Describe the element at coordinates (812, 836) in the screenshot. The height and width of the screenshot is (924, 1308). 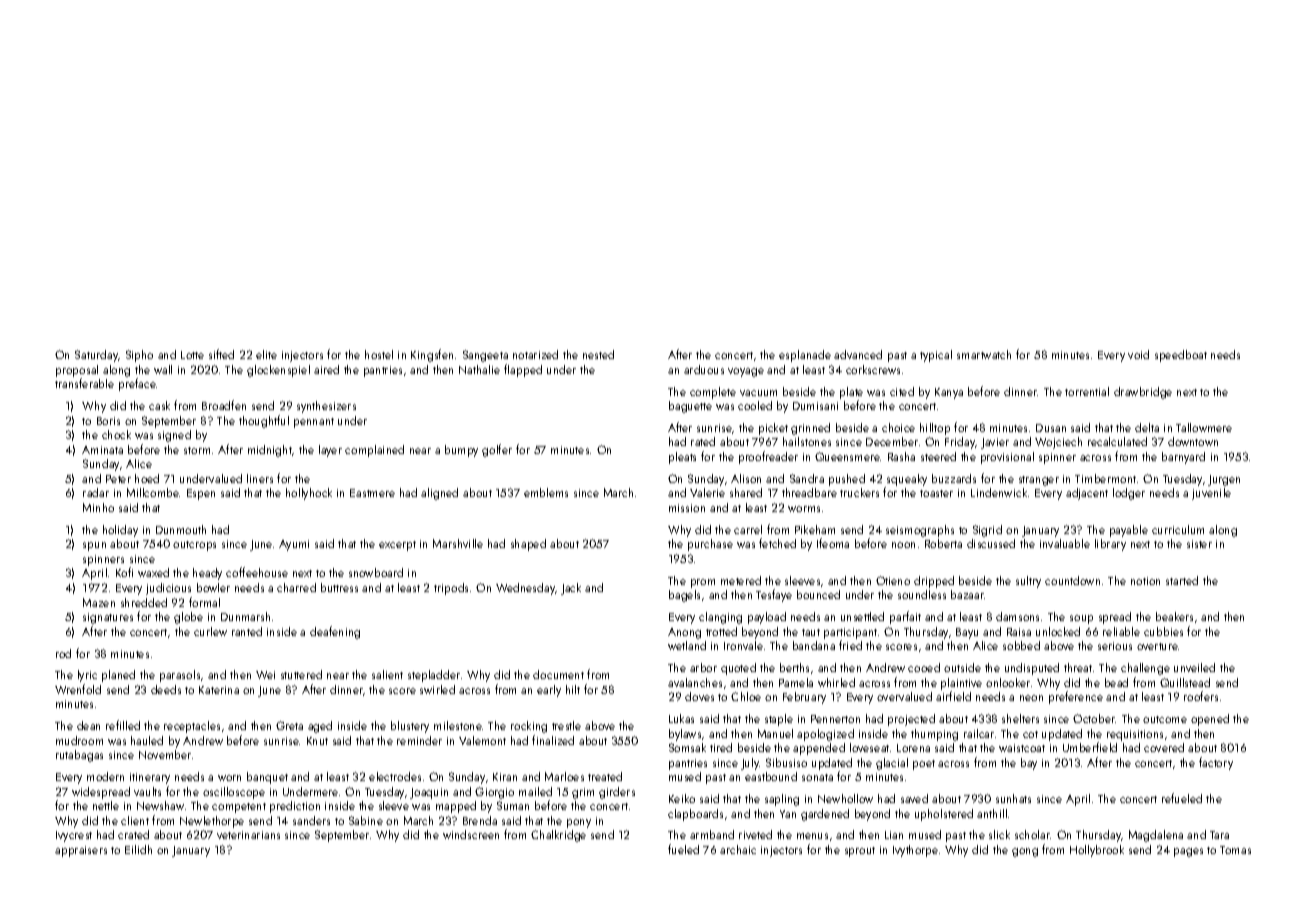
I see `menus` at that location.
